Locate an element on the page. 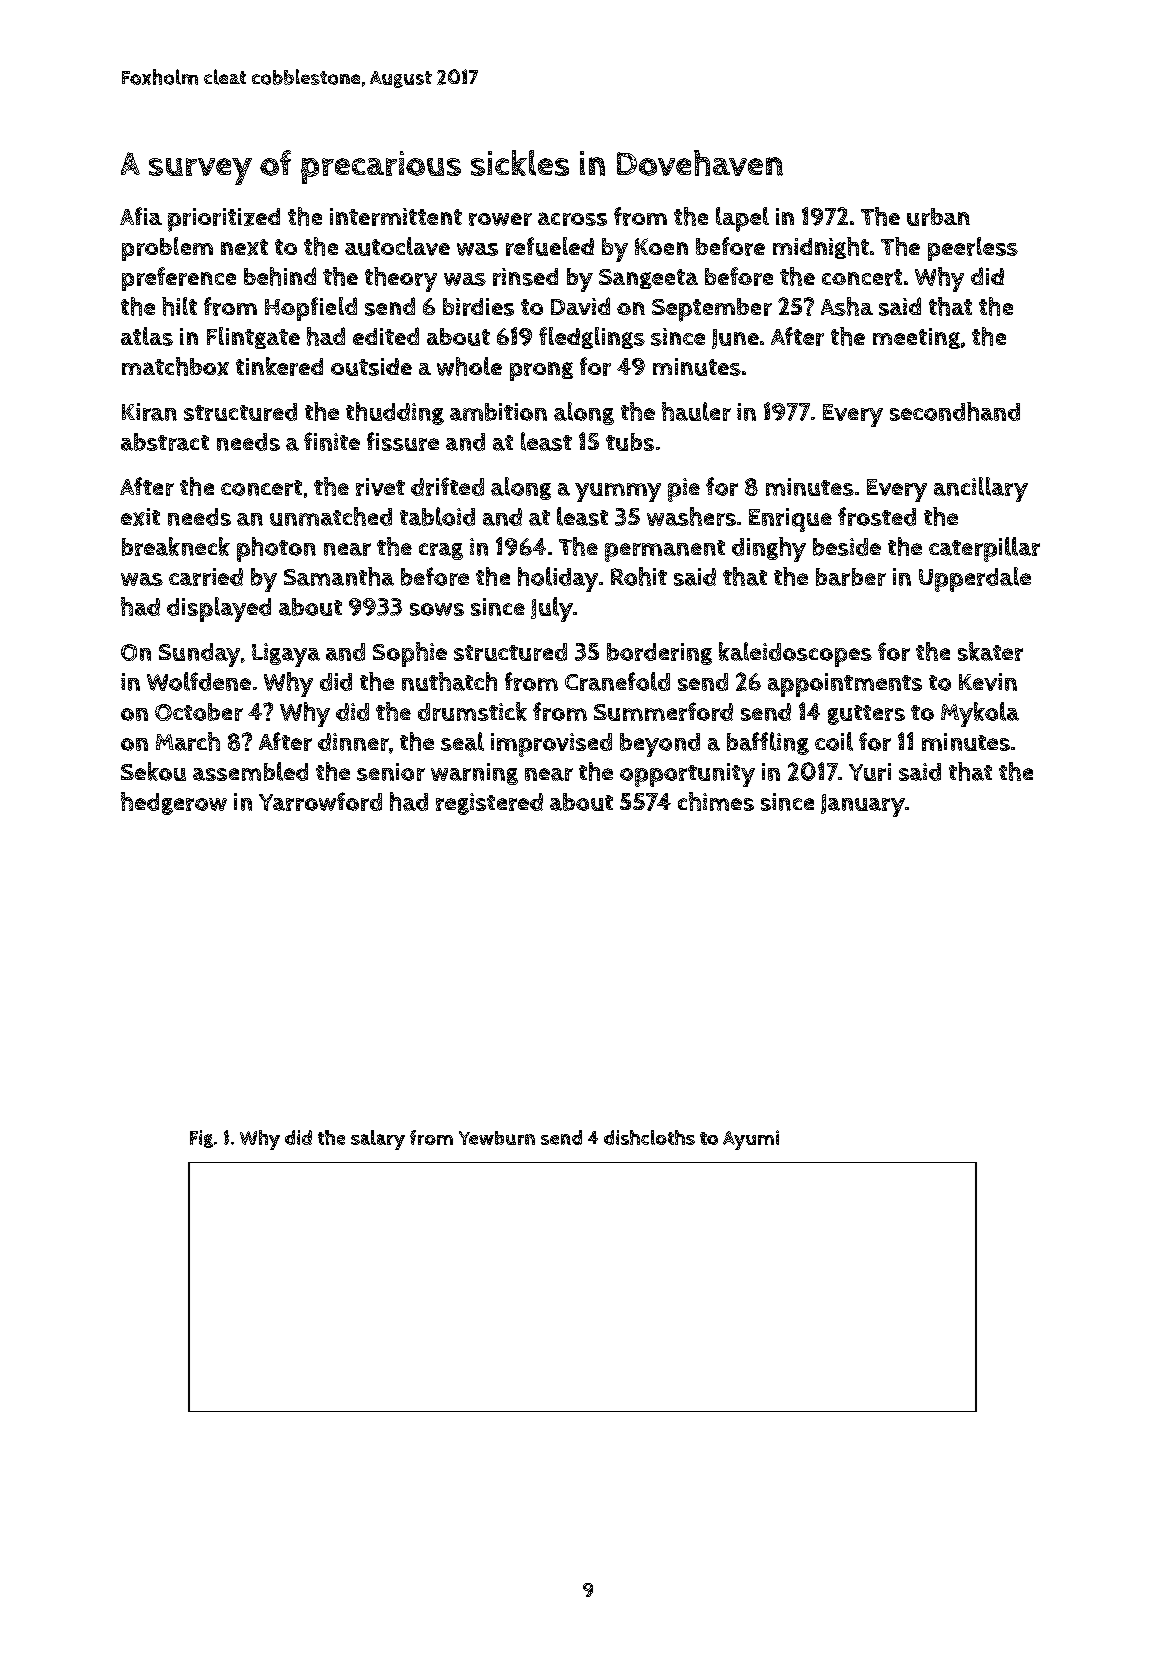 Image resolution: width=1165 pixels, height=1654 pixels. Cranefold is located at coordinates (617, 681).
